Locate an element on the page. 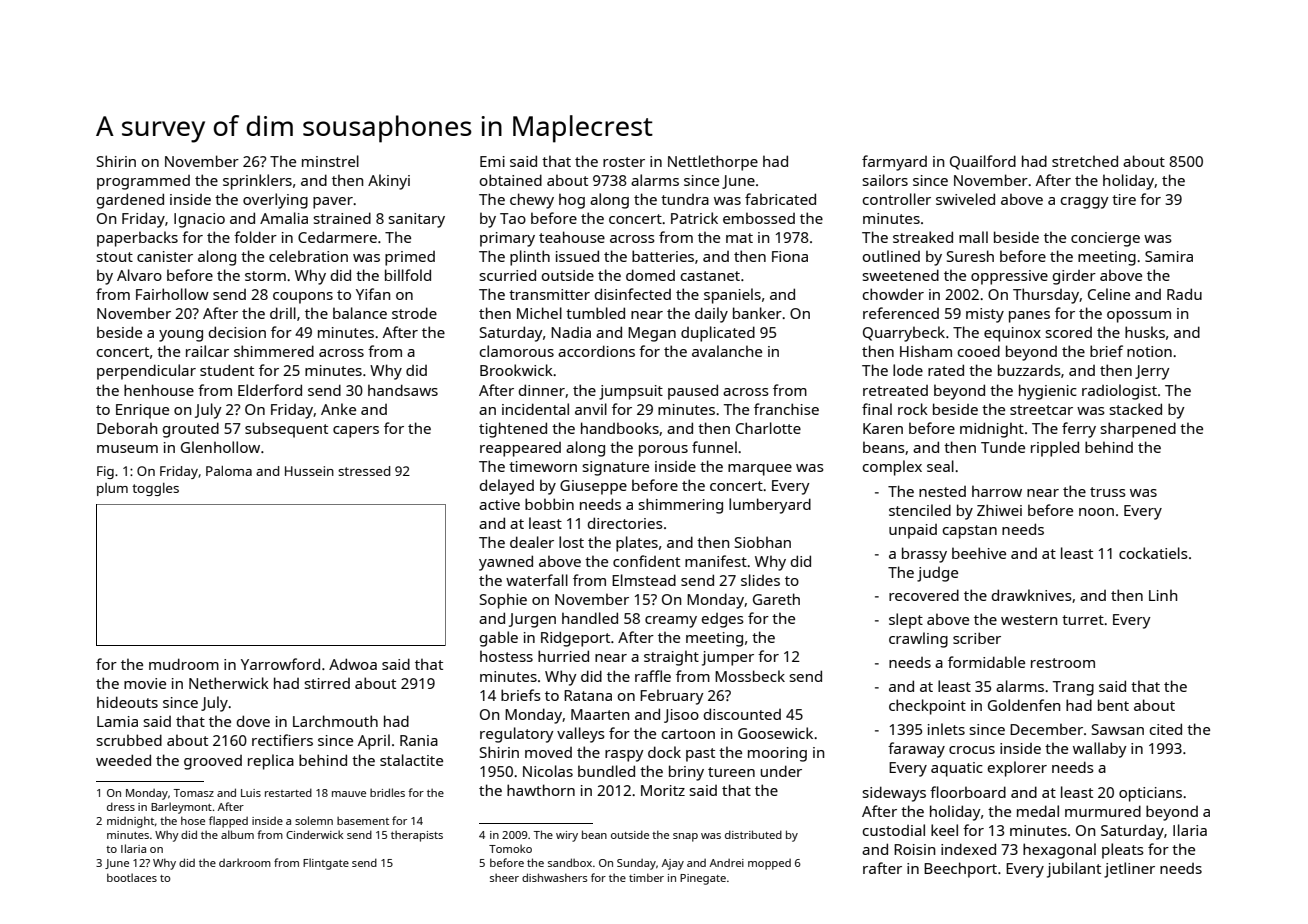 The height and width of the page is (924, 1308). lumberyard is located at coordinates (770, 506).
